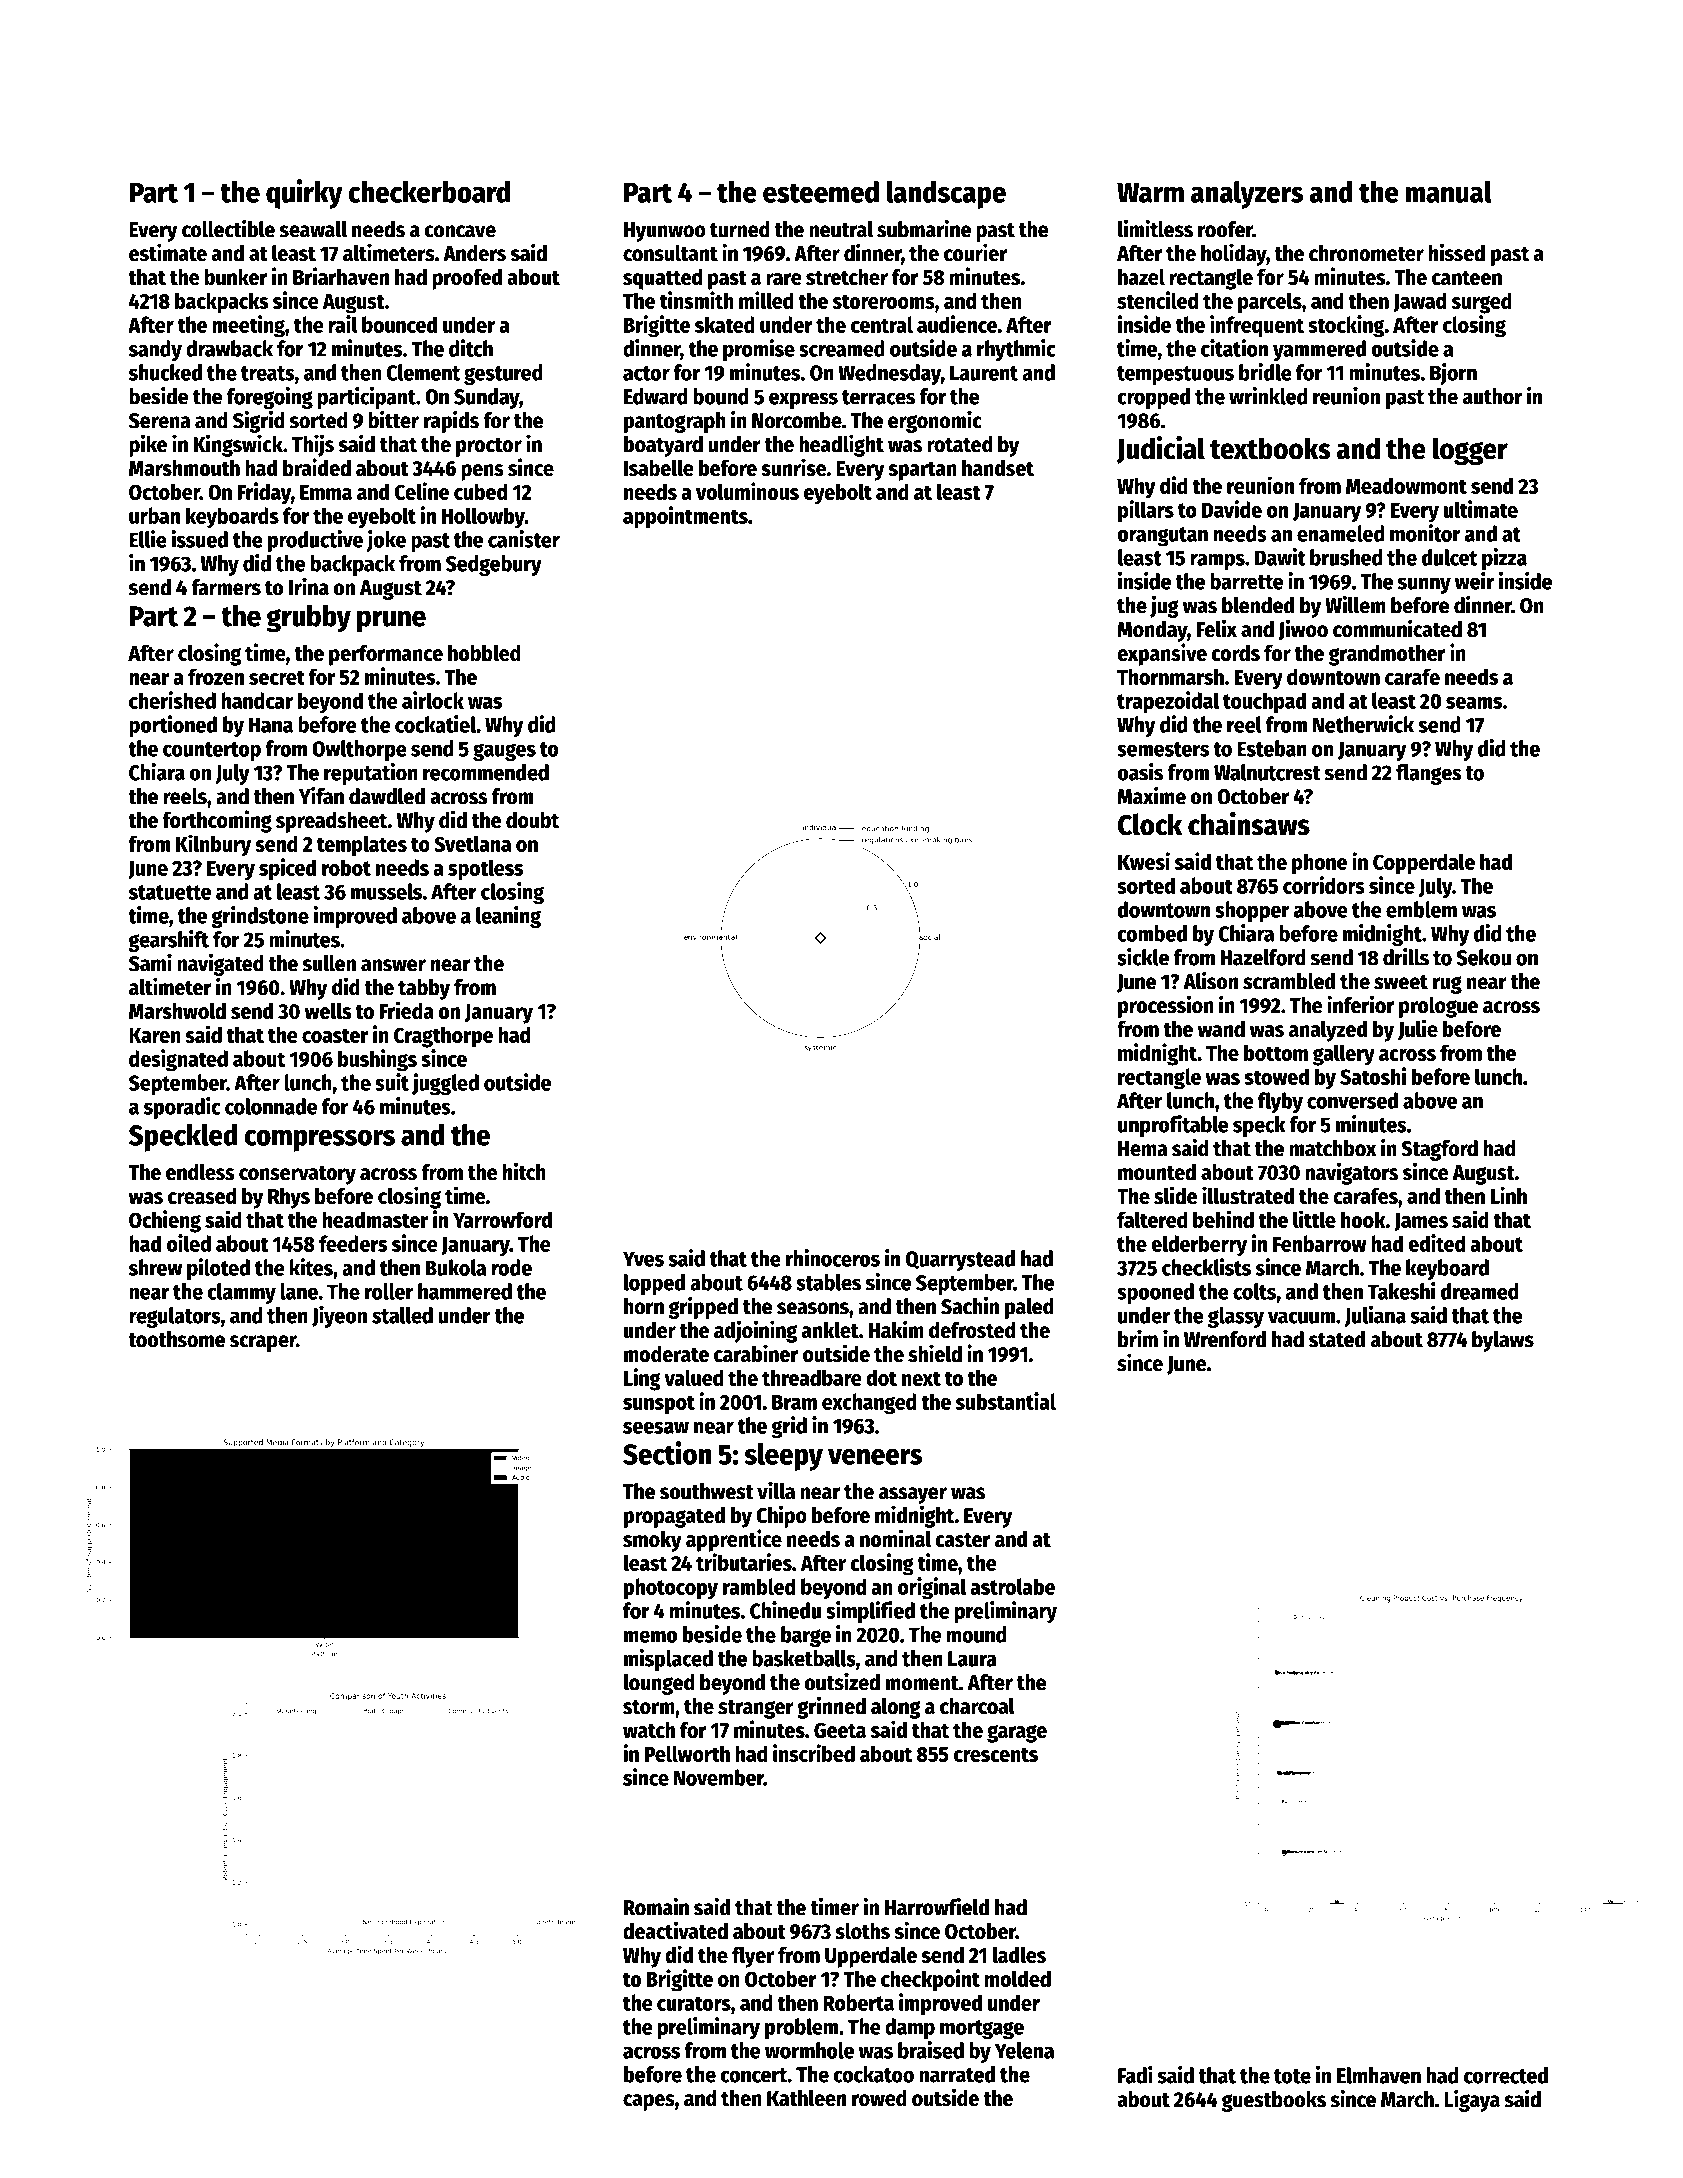  I want to click on dreamed, so click(1480, 1291).
